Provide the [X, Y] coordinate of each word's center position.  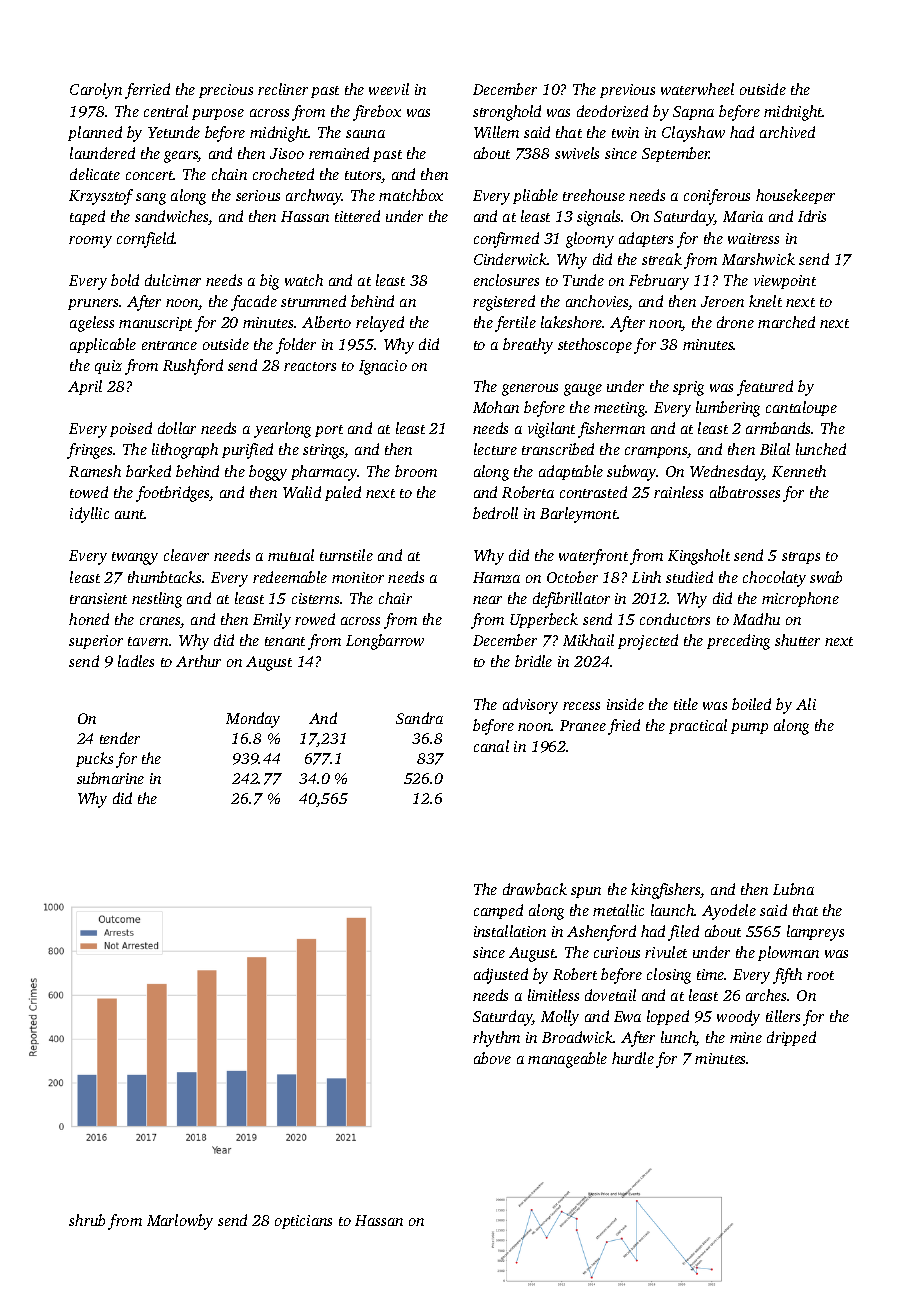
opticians [303, 1222]
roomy [90, 242]
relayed [380, 324]
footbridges [173, 494]
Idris [812, 216]
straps [801, 558]
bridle [533, 661]
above [492, 1058]
